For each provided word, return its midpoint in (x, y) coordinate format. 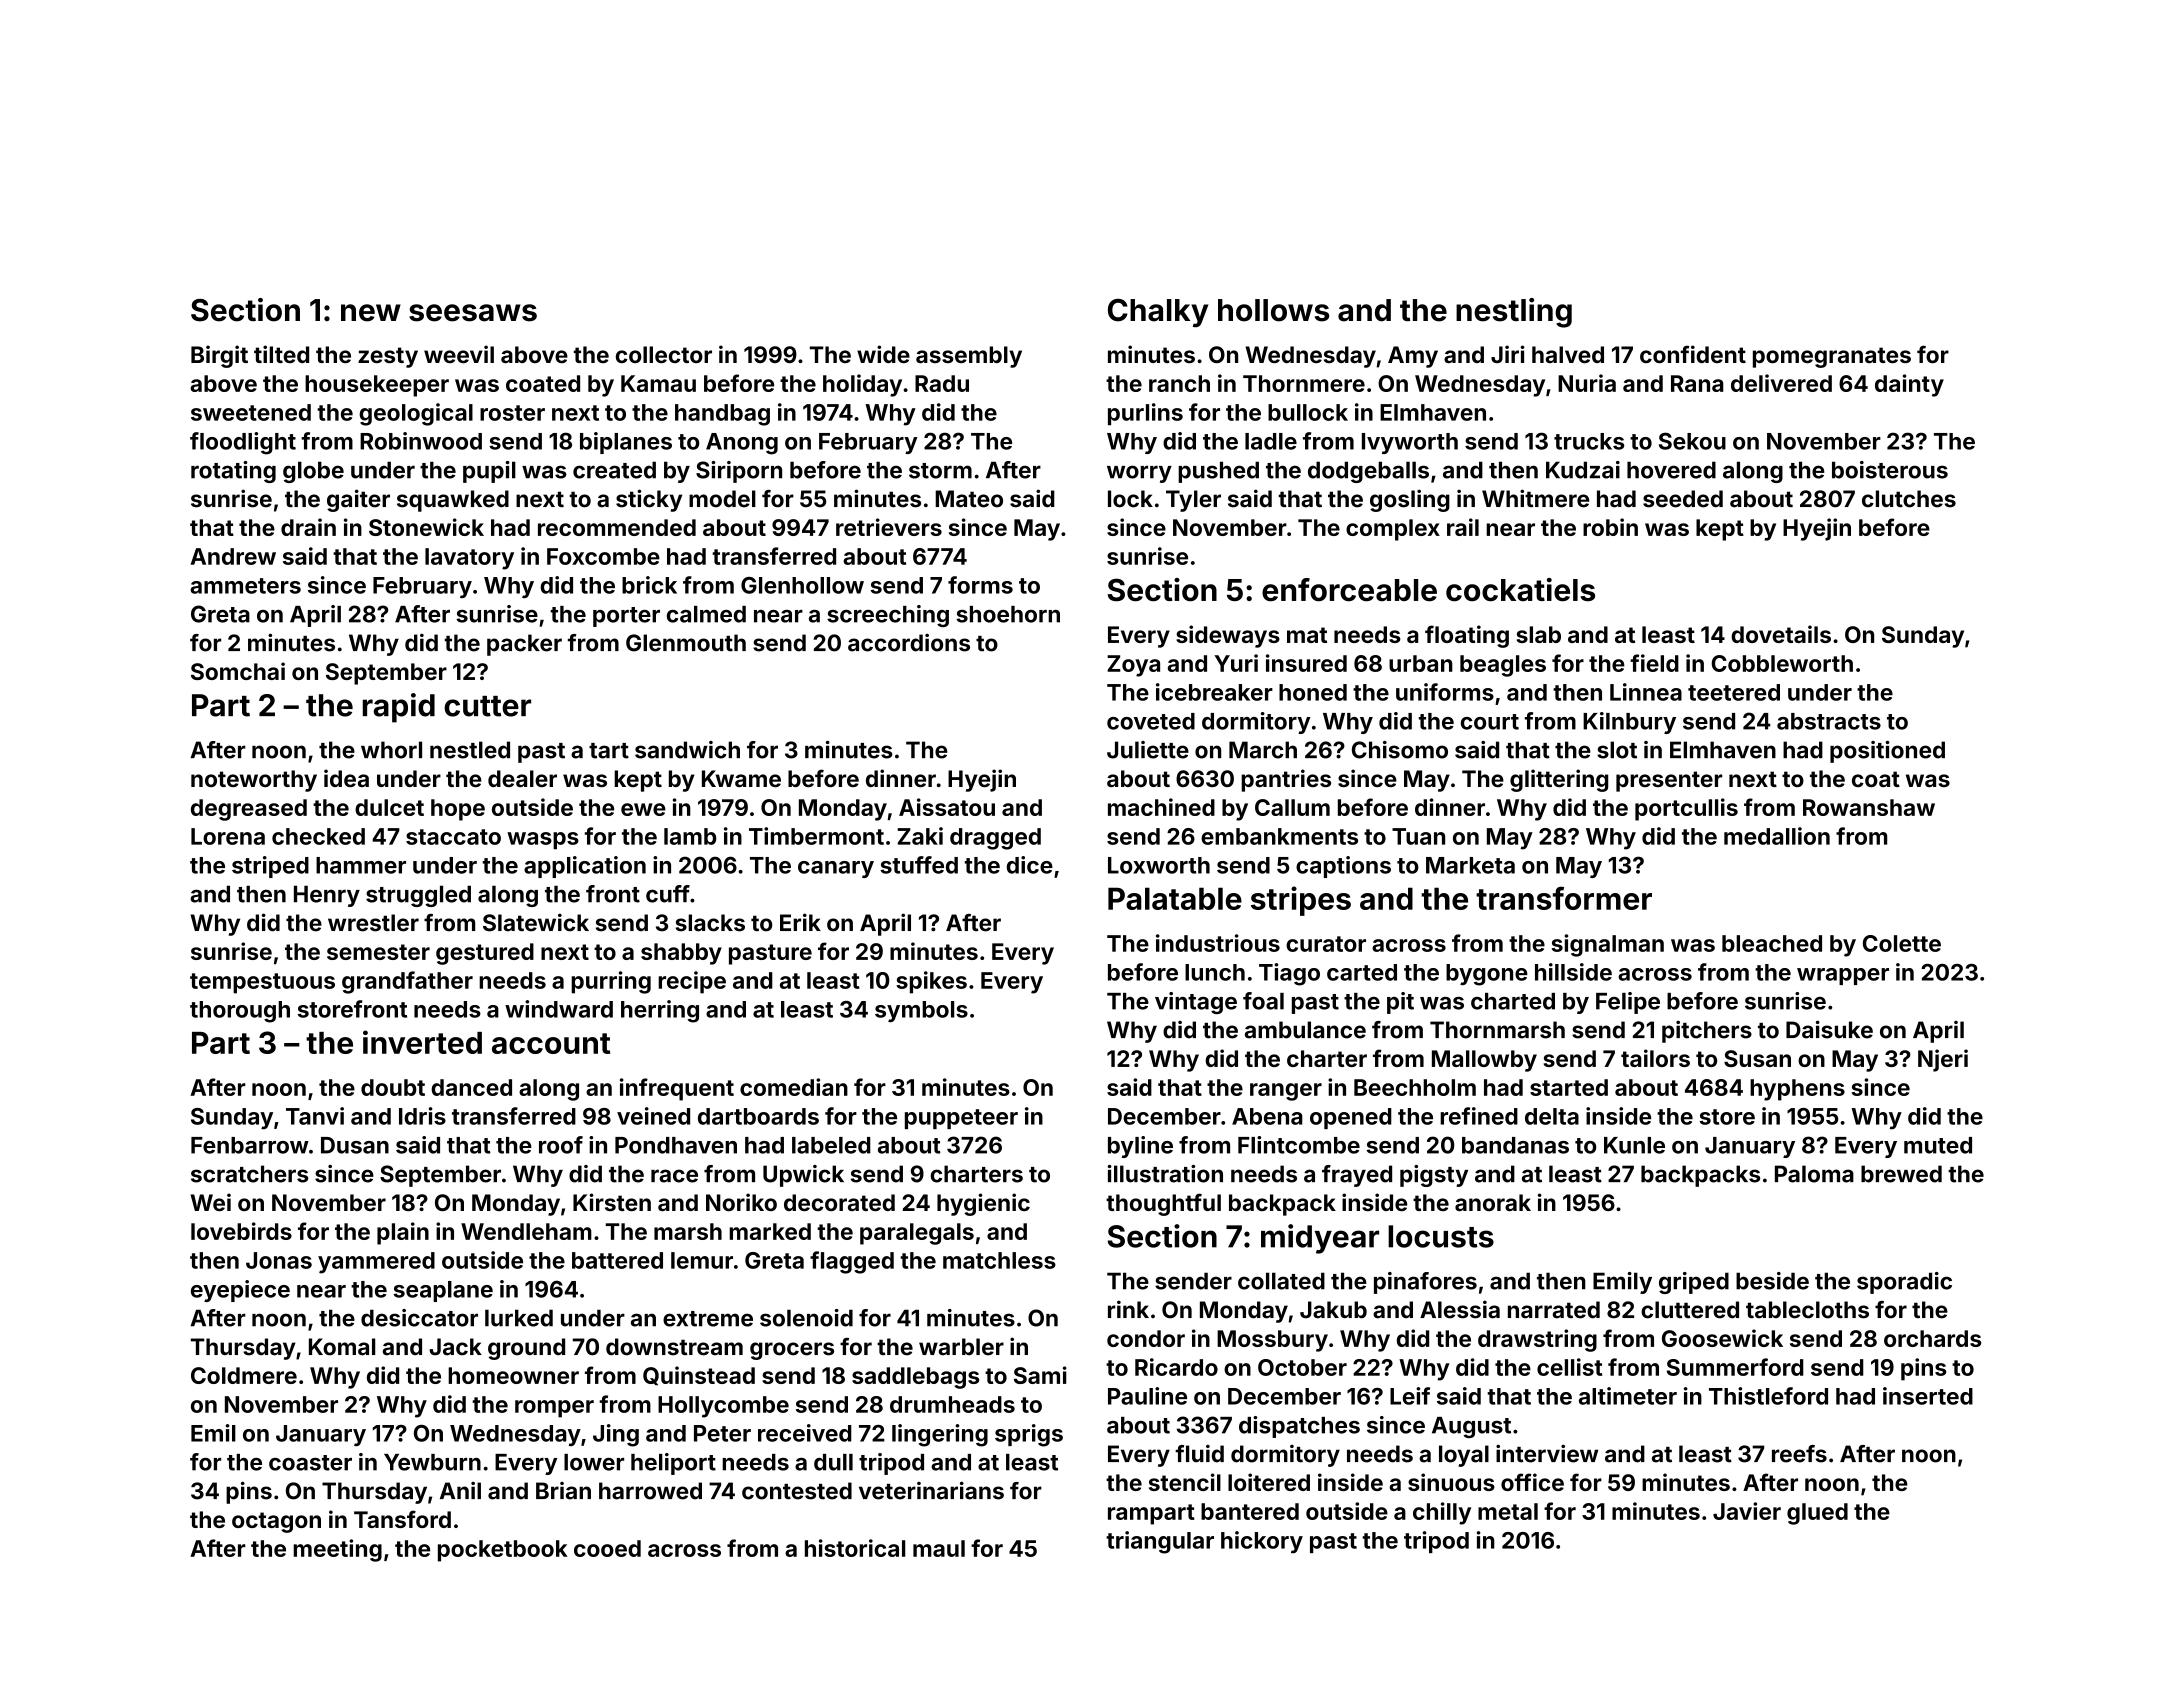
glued (1817, 1514)
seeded (1683, 499)
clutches (1909, 499)
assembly (969, 357)
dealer (522, 778)
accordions (909, 643)
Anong (742, 444)
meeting (337, 1550)
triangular (1160, 1542)
